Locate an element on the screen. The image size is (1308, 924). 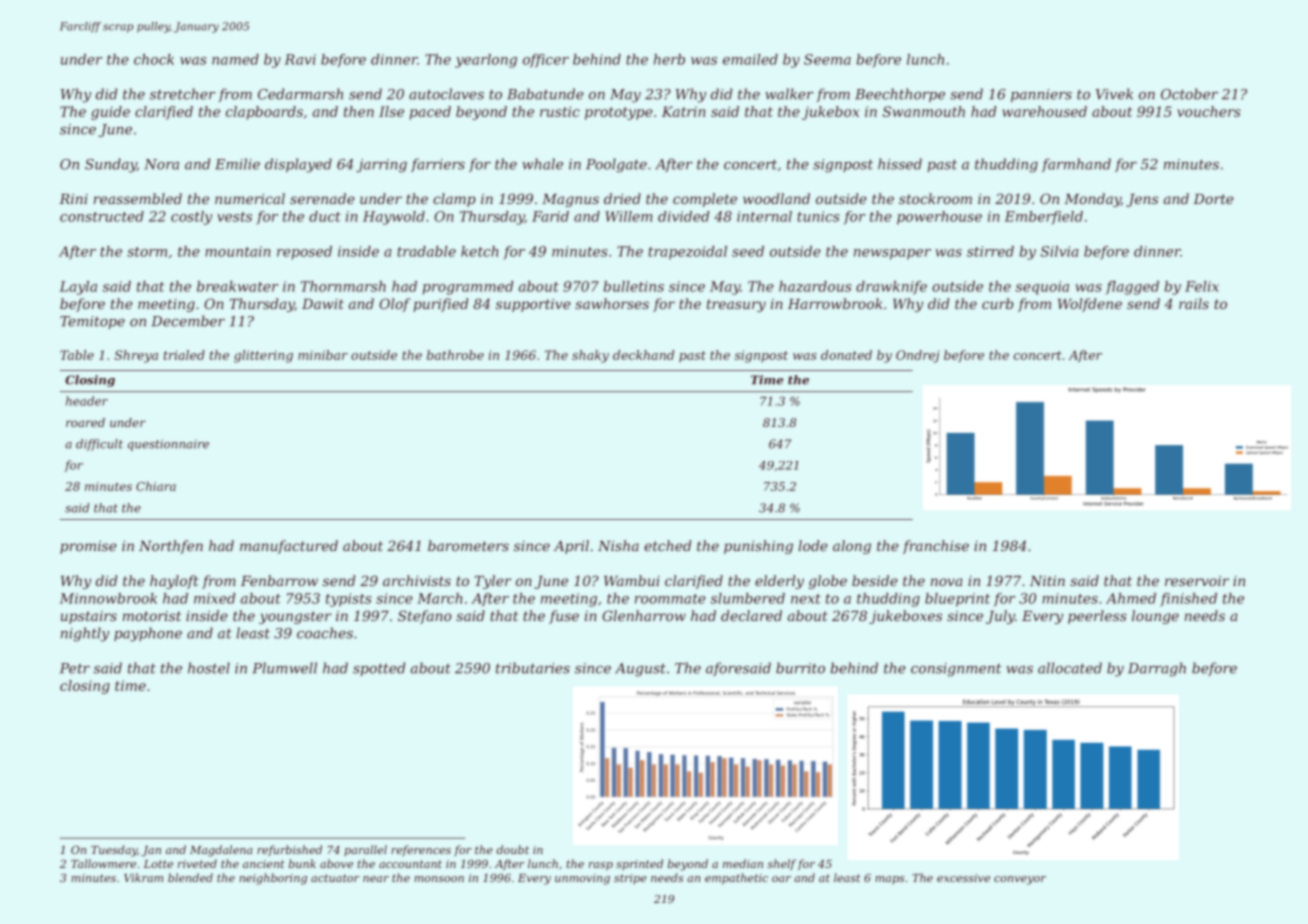
Magdalena is located at coordinates (221, 851).
